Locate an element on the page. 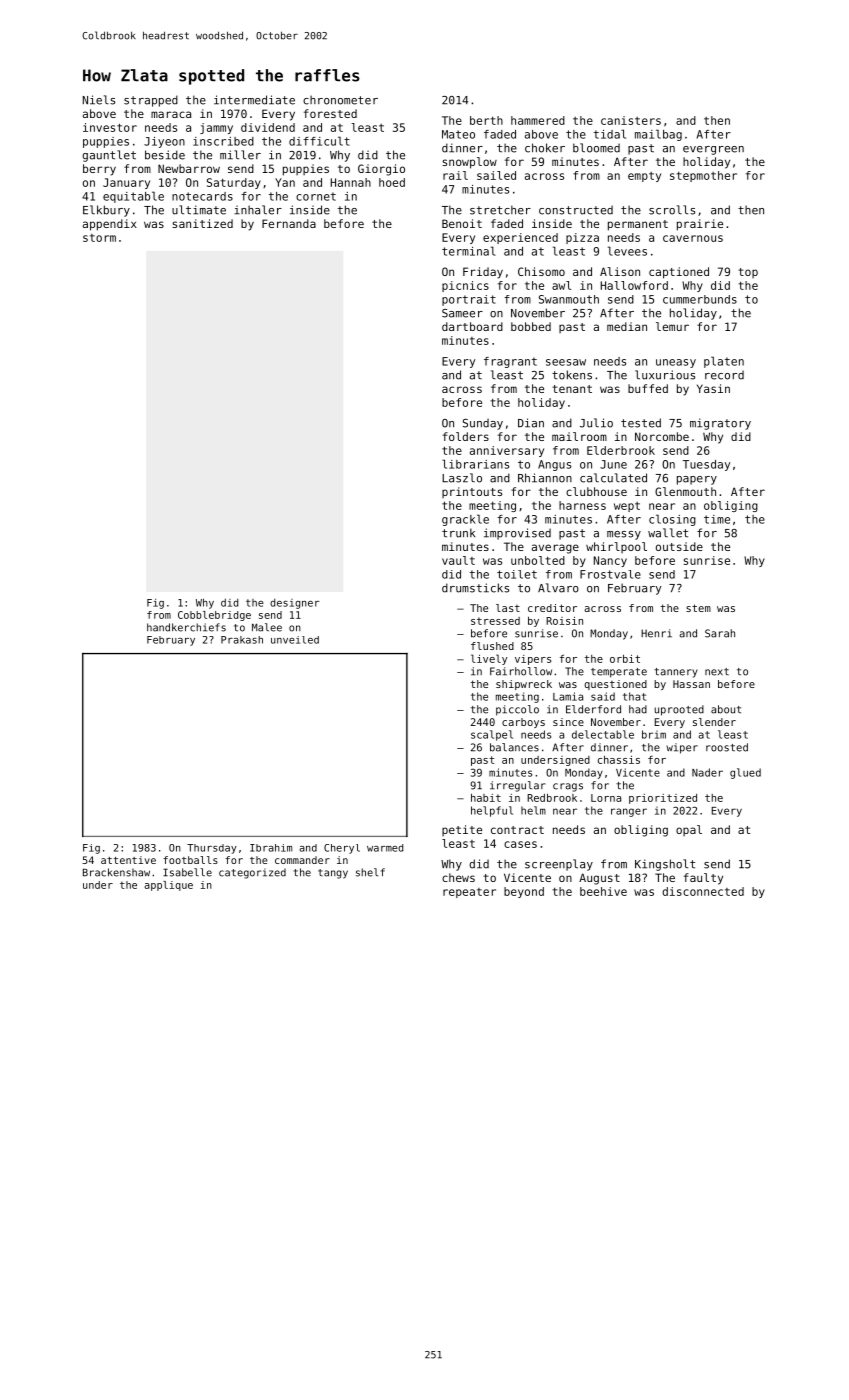  constructed is located at coordinates (576, 210).
